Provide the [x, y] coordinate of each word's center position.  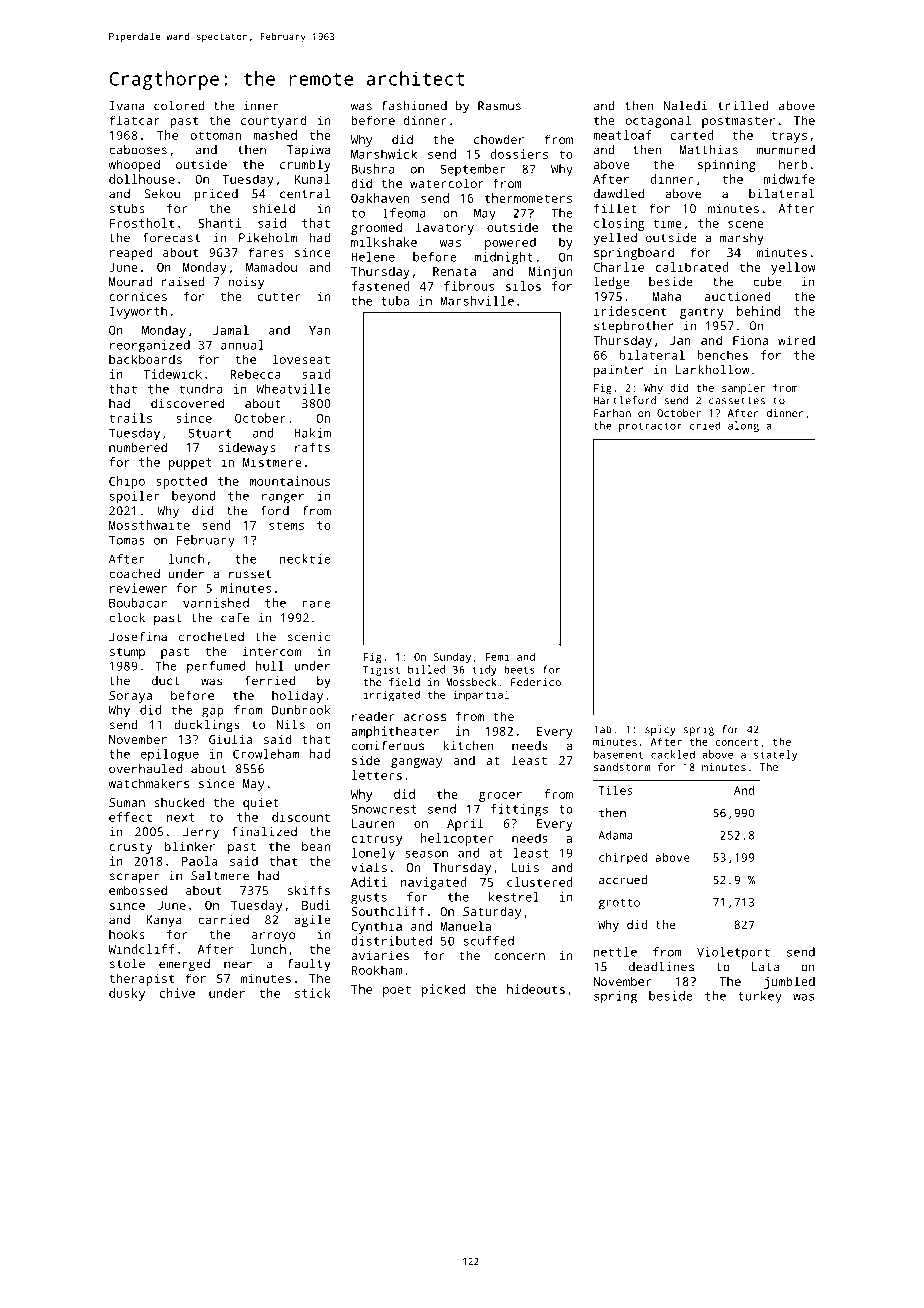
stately [775, 755]
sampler [743, 389]
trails [130, 418]
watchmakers [148, 783]
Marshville [477, 301]
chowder [499, 139]
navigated [434, 883]
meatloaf [622, 135]
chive [177, 993]
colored [179, 106]
